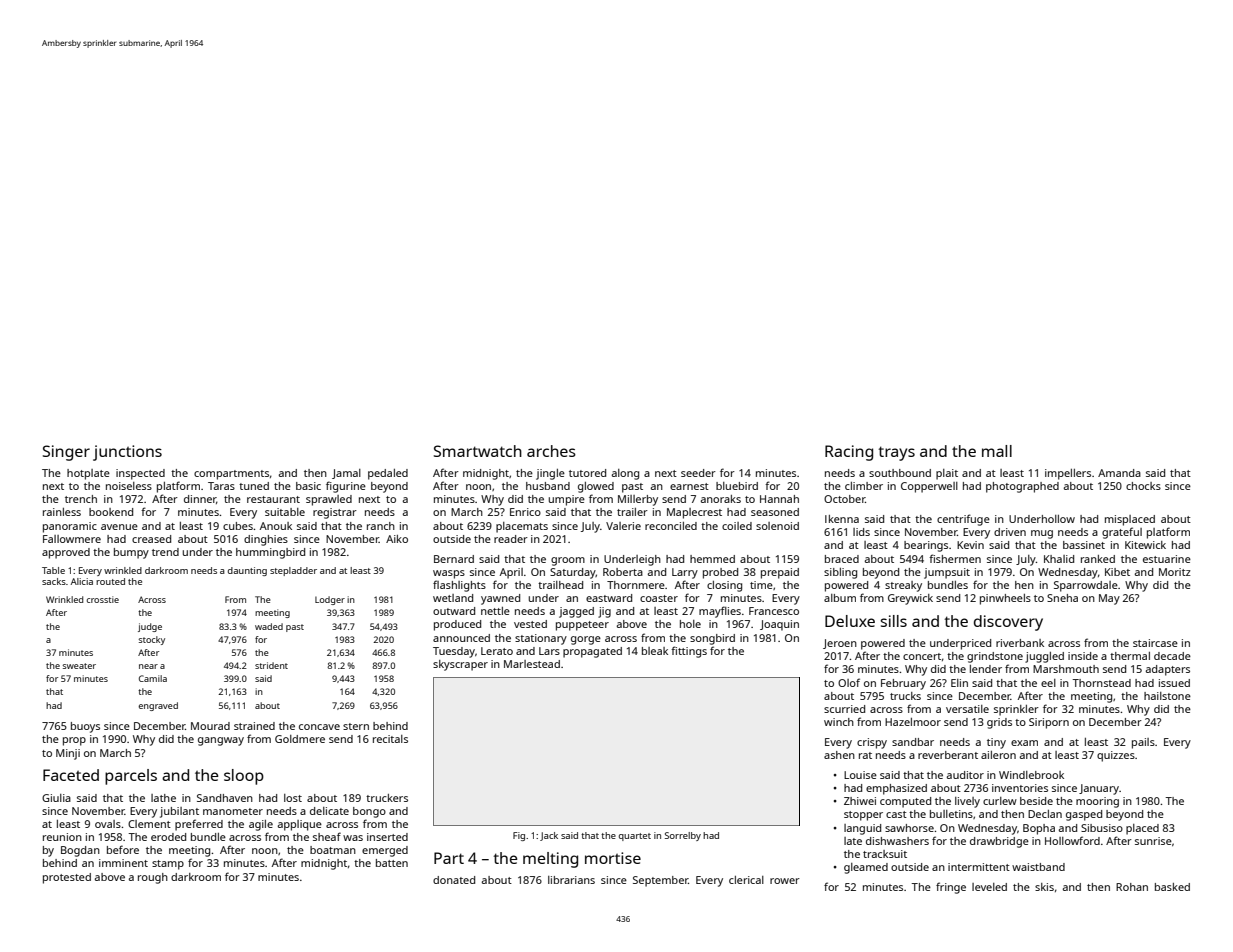 Image resolution: width=1233 pixels, height=952 pixels. What do you see at coordinates (110, 581) in the screenshot?
I see `routed` at bounding box center [110, 581].
